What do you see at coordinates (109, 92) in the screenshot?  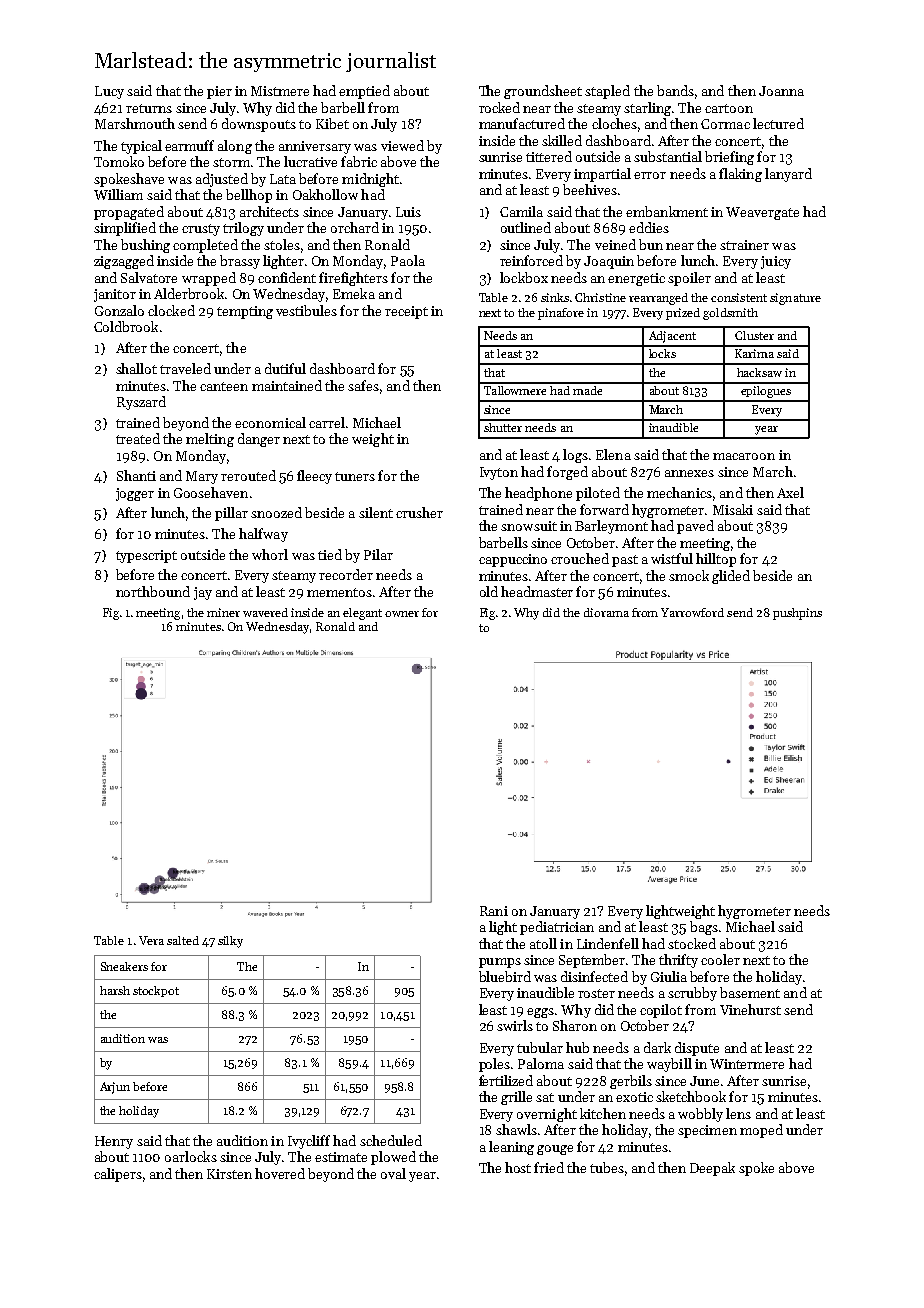 I see `Lucy` at bounding box center [109, 92].
